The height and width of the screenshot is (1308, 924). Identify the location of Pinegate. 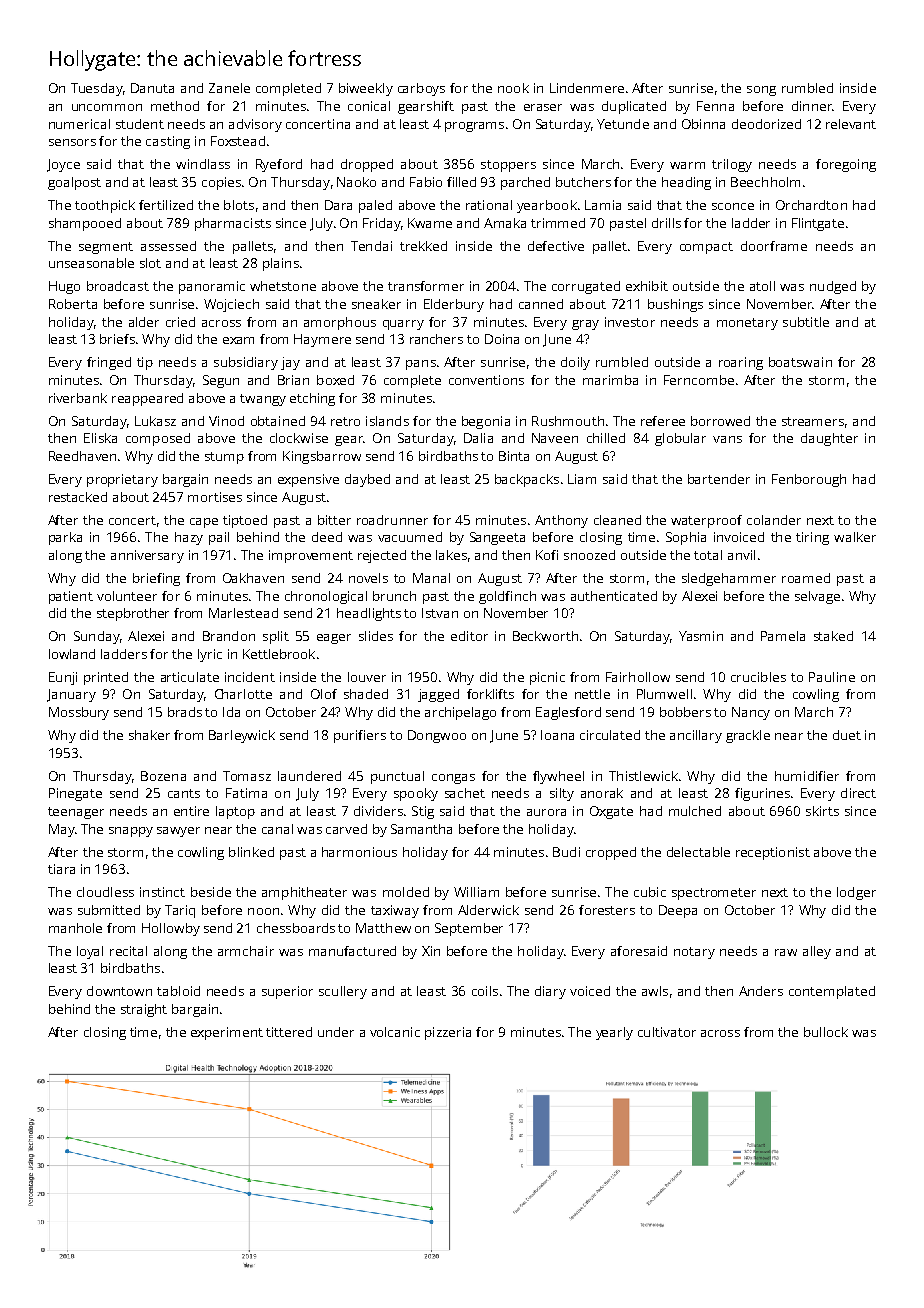
(75, 794).
